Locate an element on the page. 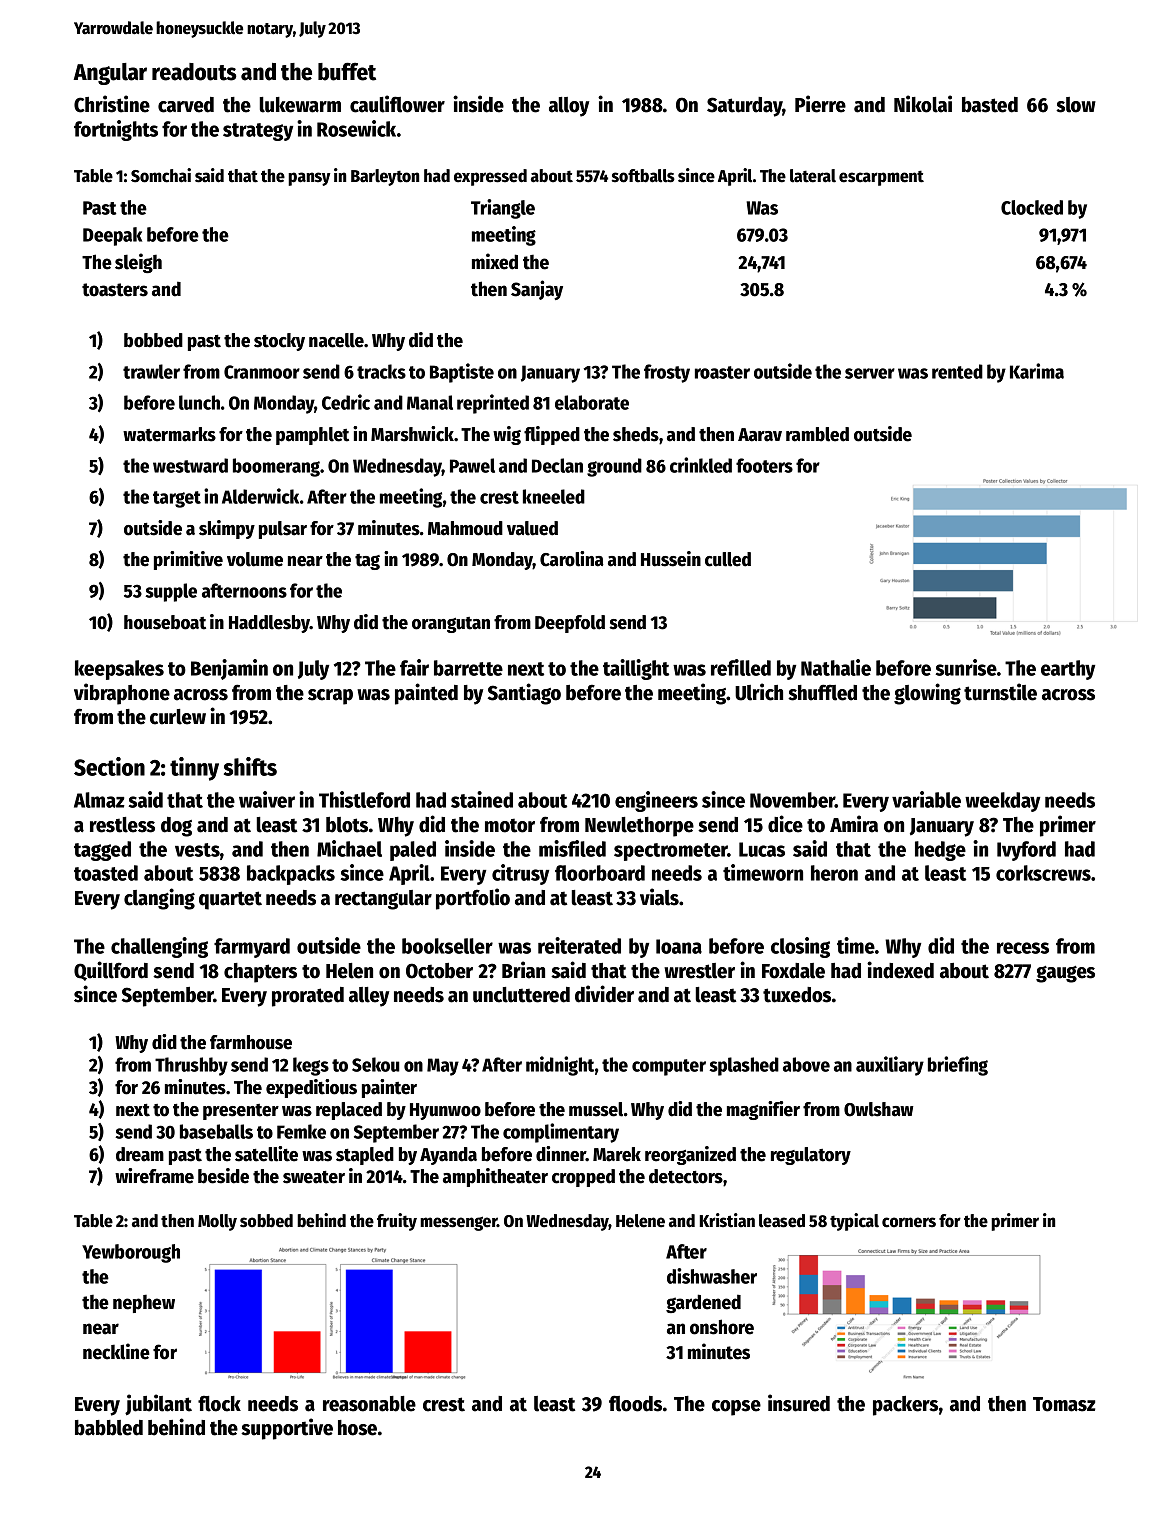 This document has width=1170, height=1515. sobbed is located at coordinates (266, 1221).
